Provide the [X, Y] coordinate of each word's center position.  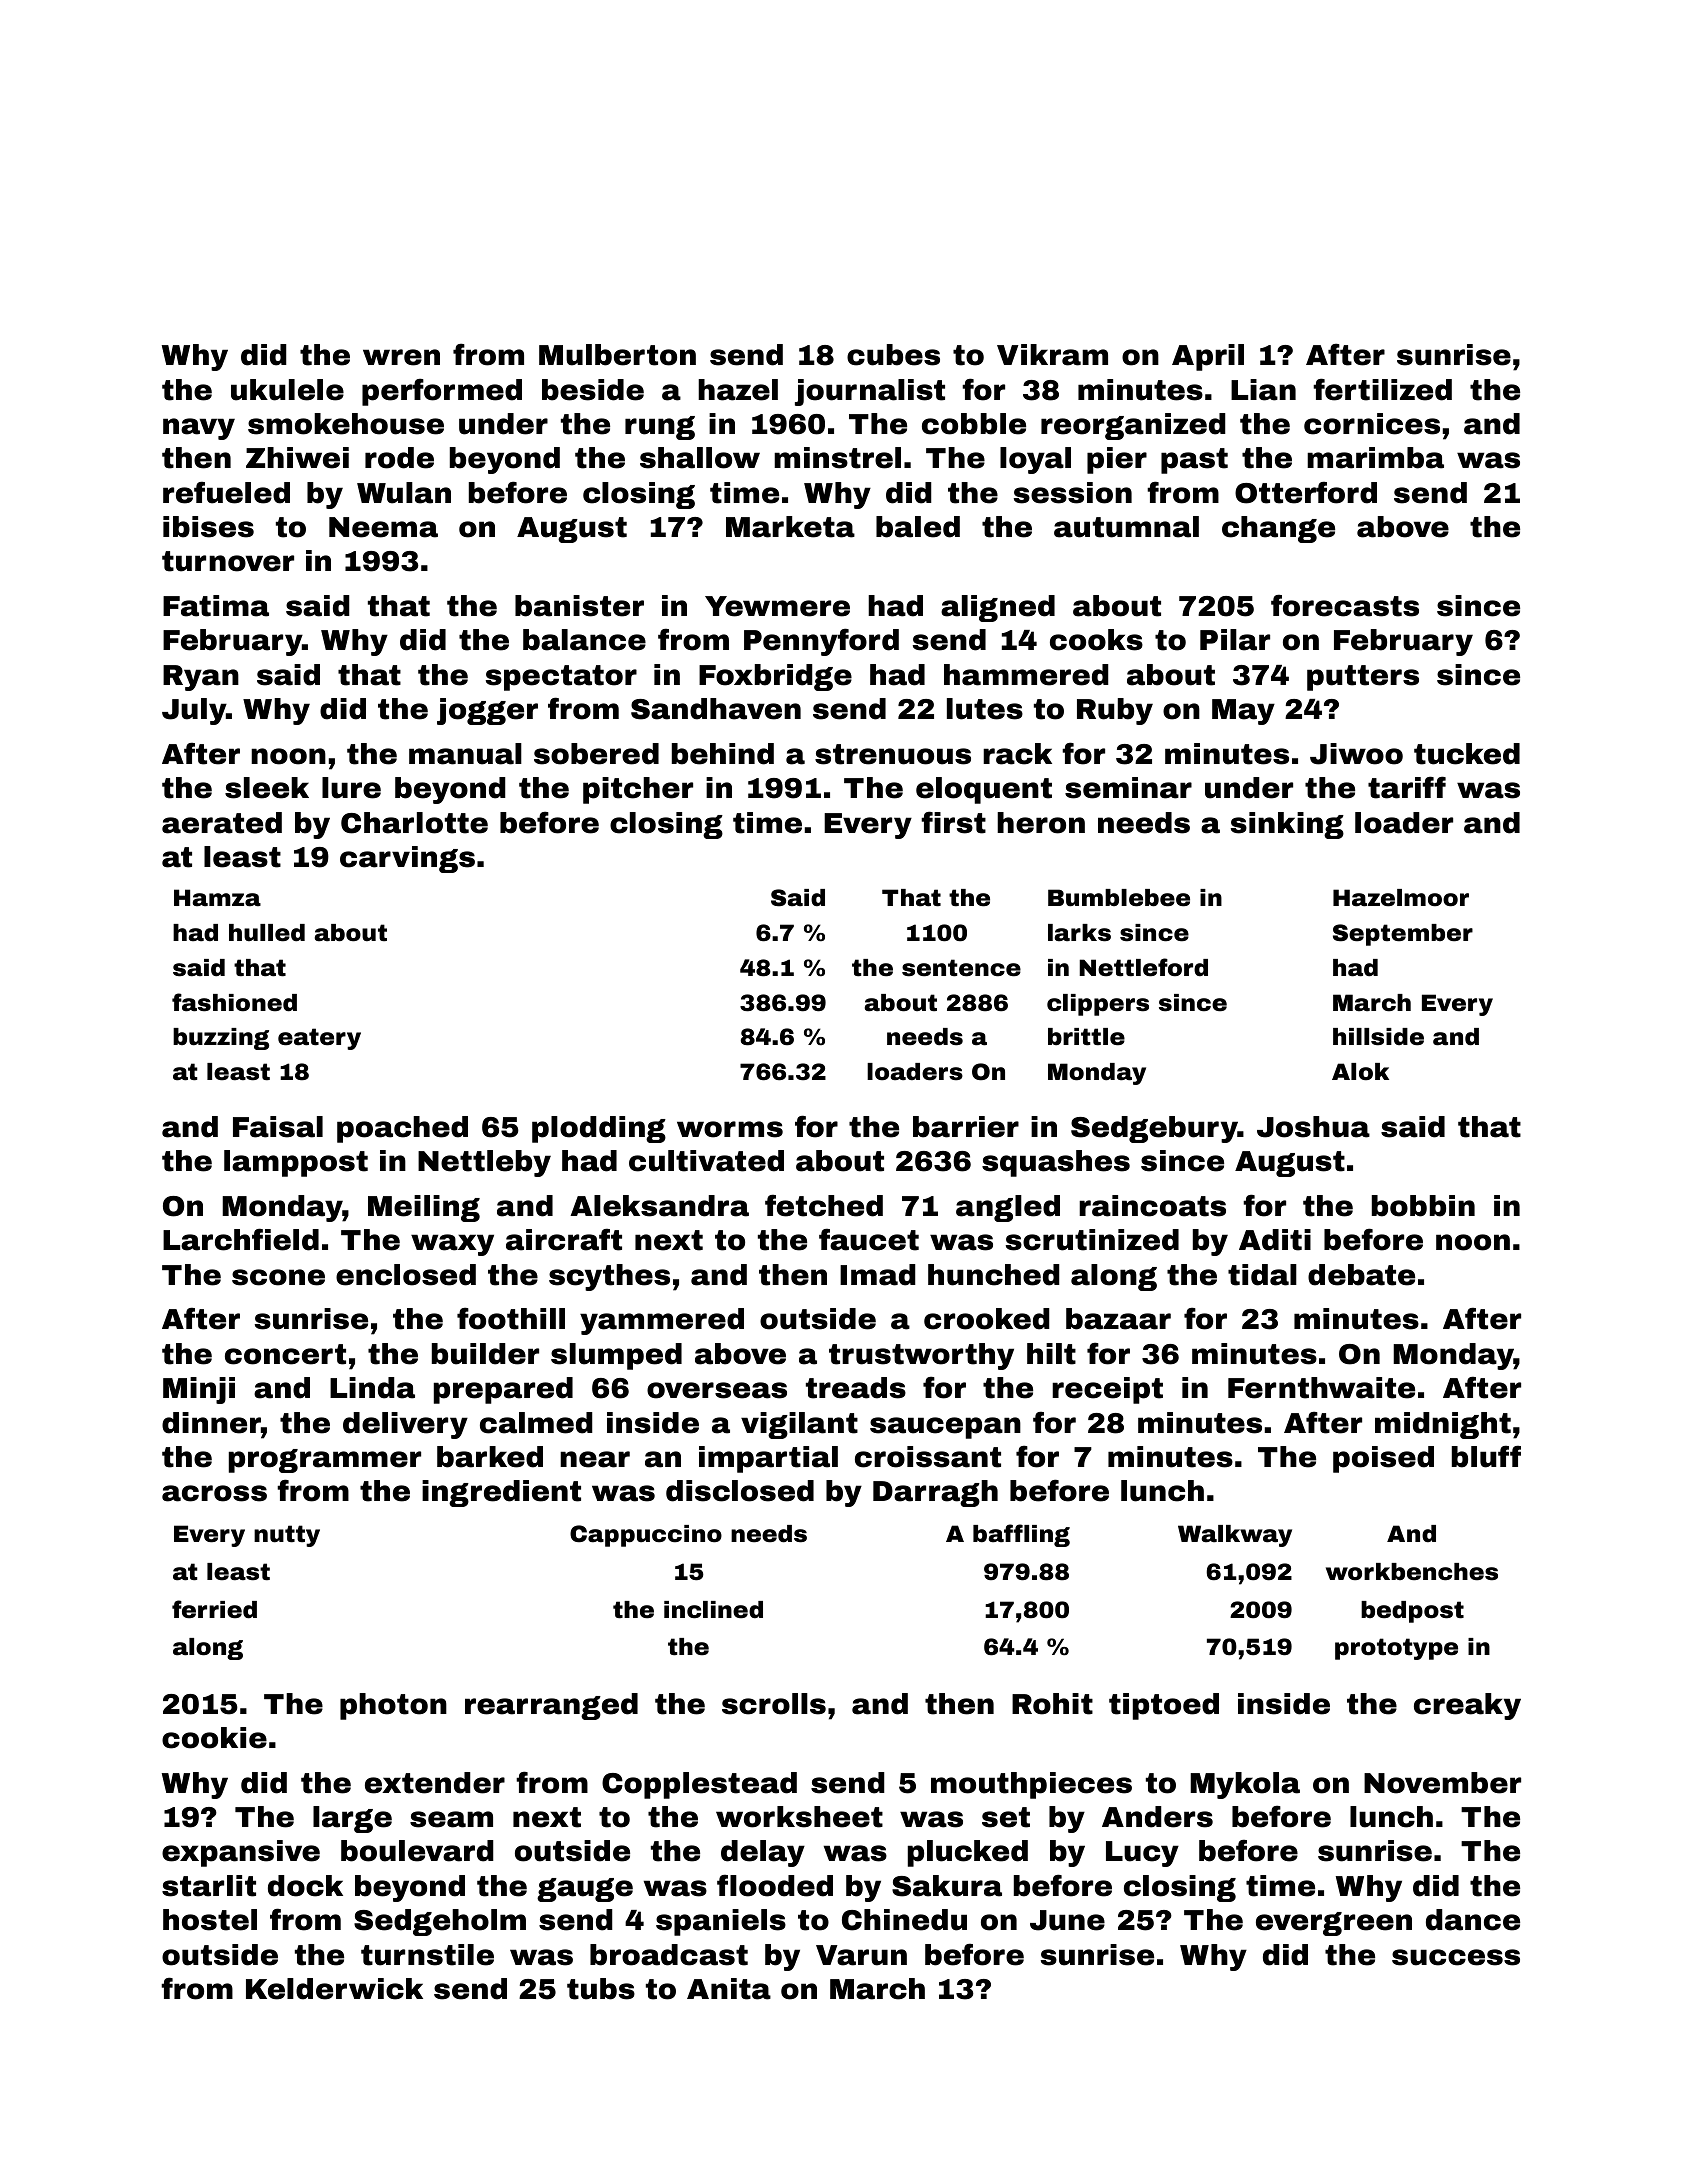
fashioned [234, 1002]
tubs [601, 1989]
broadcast [669, 1955]
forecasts [1345, 605]
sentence [961, 968]
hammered [1026, 675]
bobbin [1423, 1206]
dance [1473, 1920]
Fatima [216, 606]
